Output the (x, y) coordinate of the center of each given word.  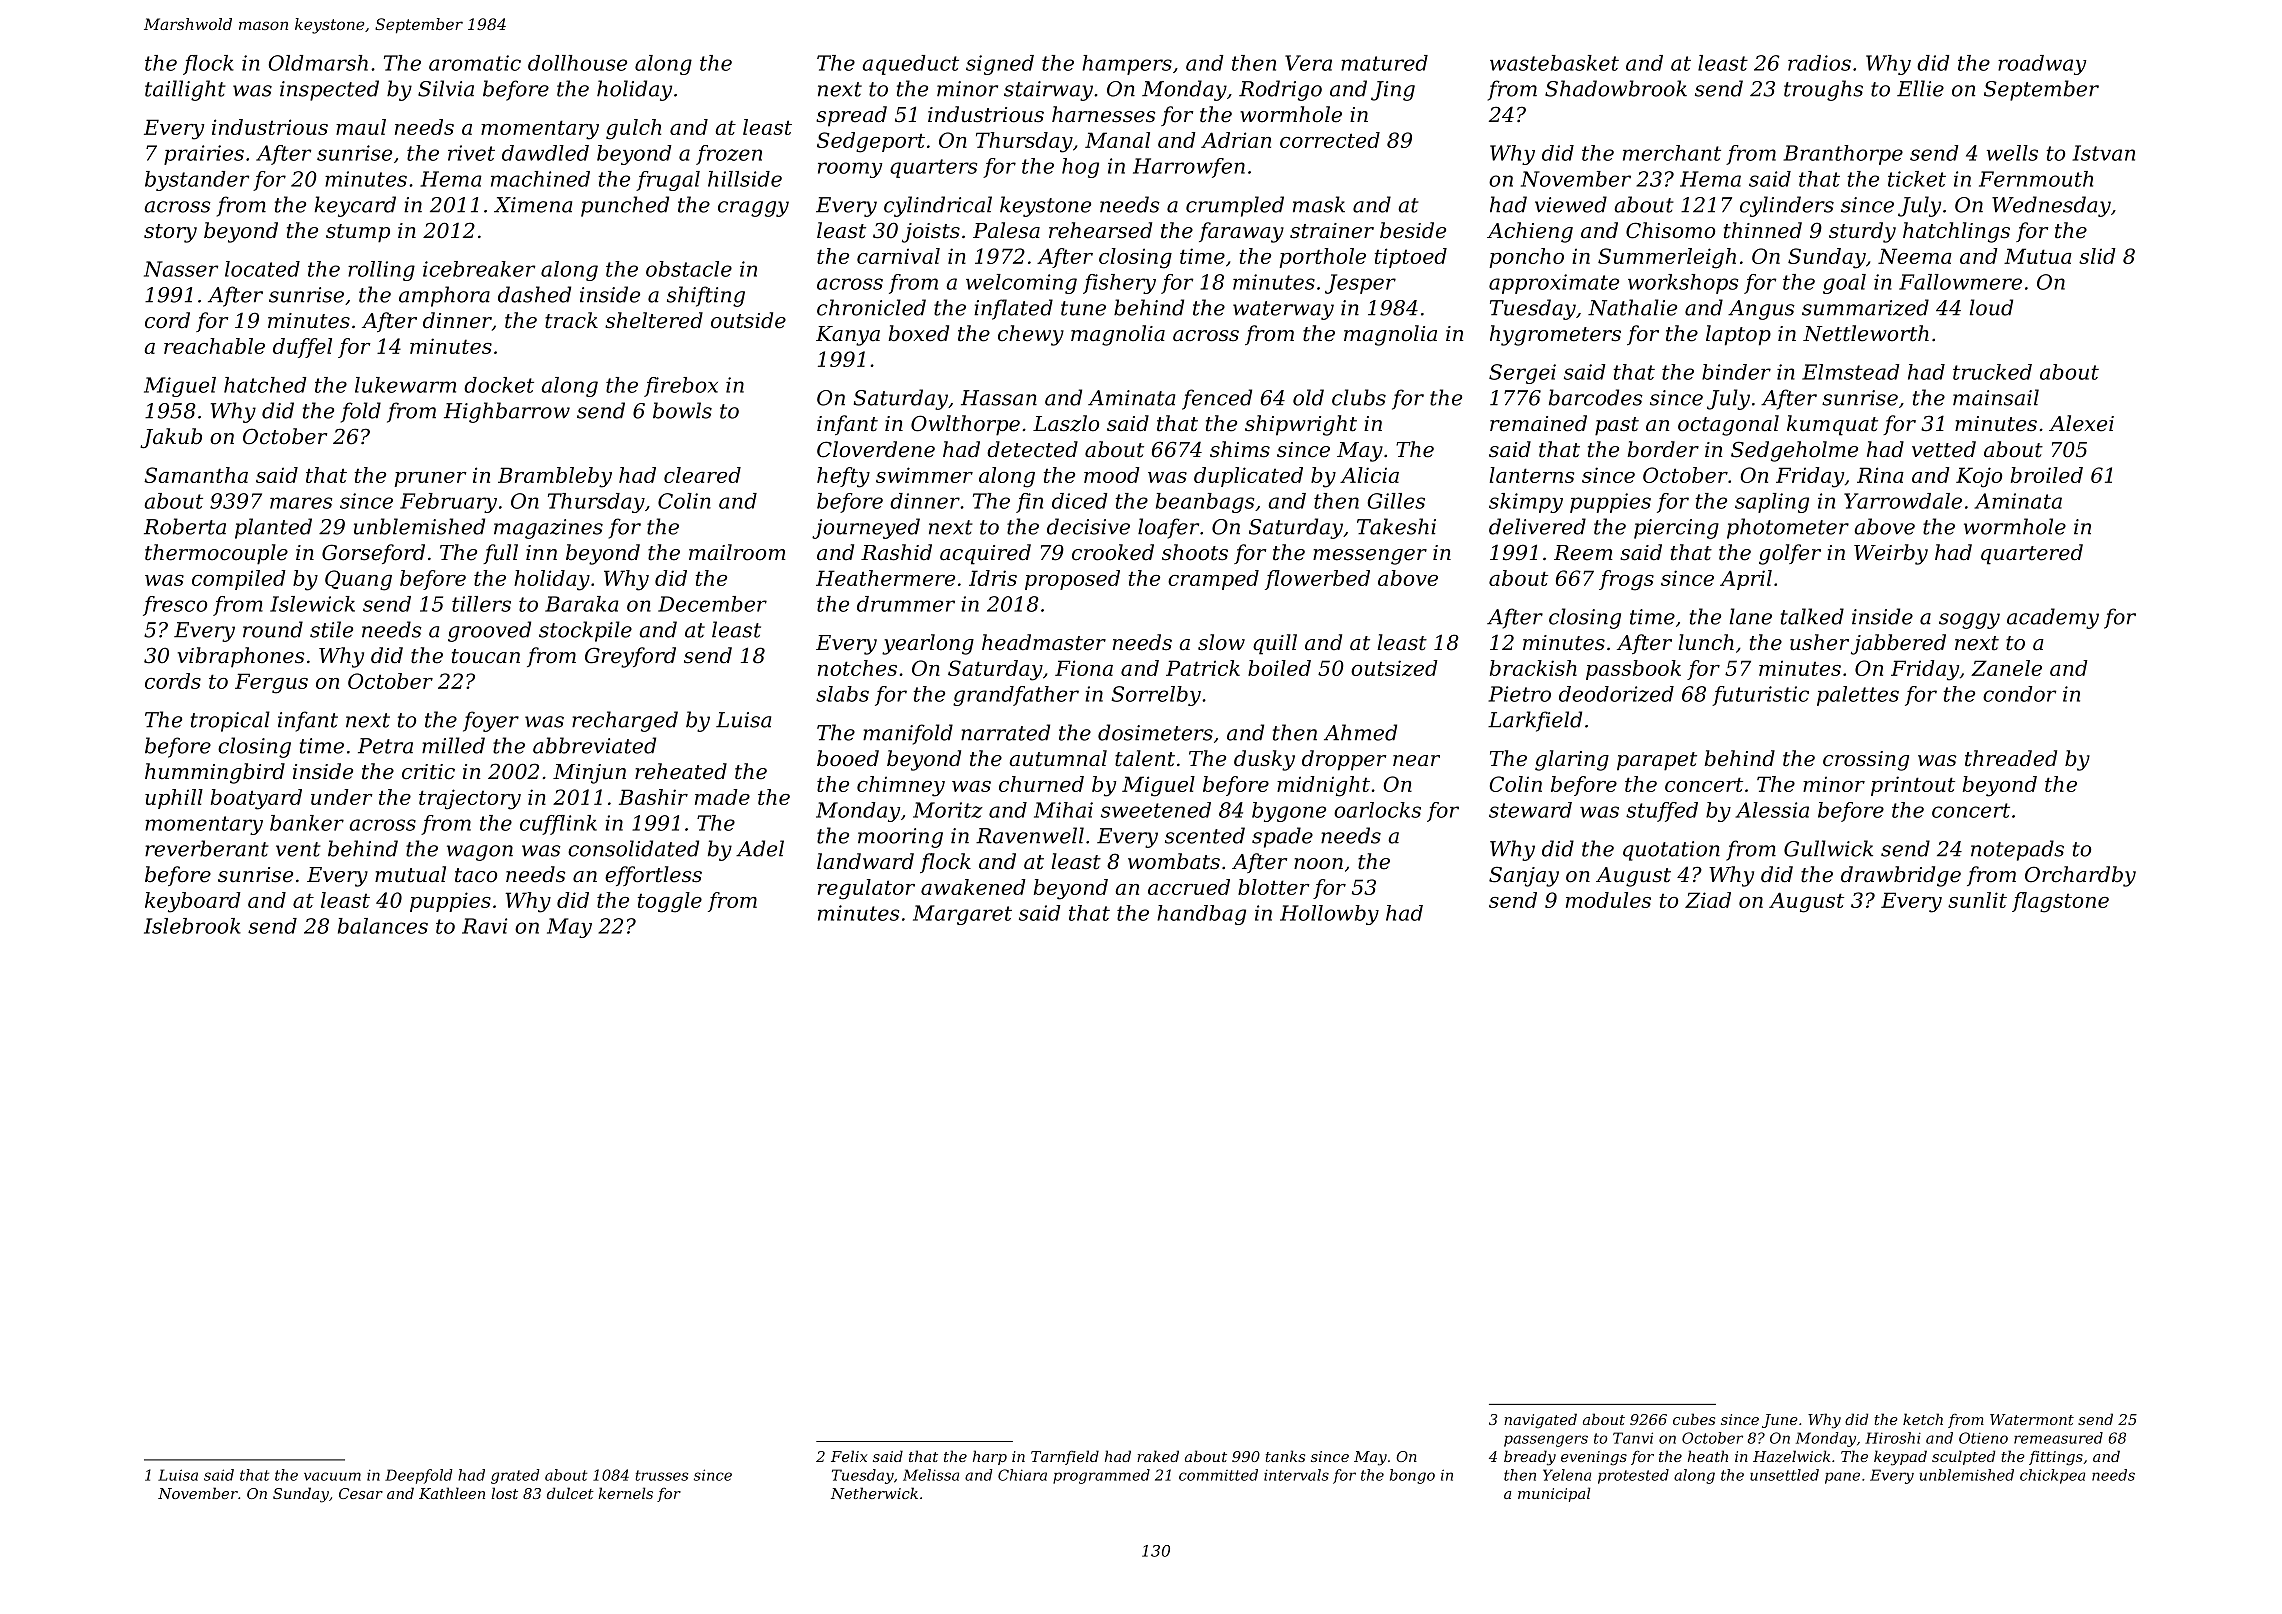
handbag (1201, 915)
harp (990, 1457)
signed (1000, 65)
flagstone (2060, 902)
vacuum (332, 1476)
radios (1819, 63)
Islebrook (192, 926)
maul (361, 127)
